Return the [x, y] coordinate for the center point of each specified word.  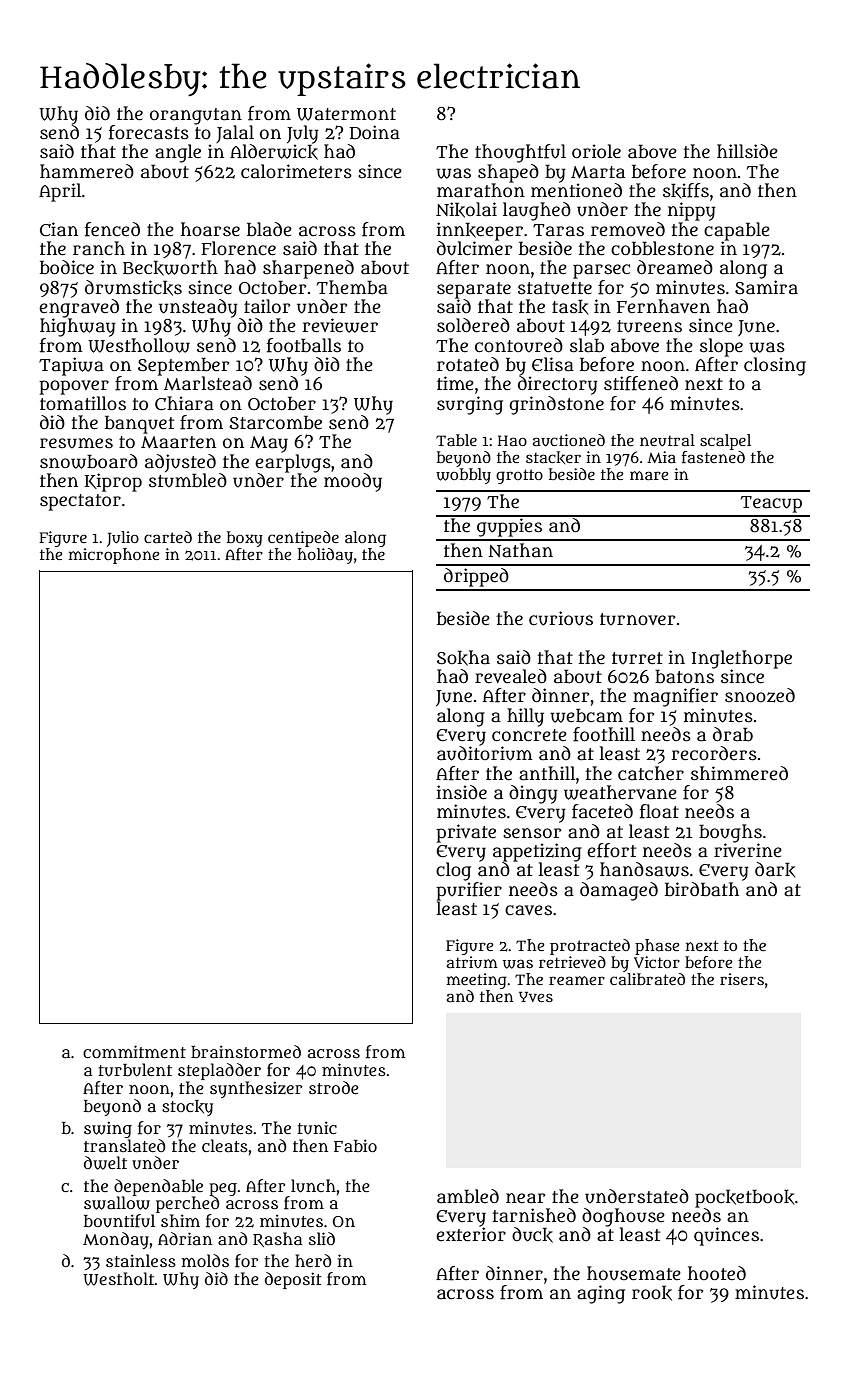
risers [742, 979]
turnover [637, 619]
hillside [747, 151]
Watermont [346, 114]
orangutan [196, 116]
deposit [293, 1280]
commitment [134, 1051]
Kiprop [113, 482]
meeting [477, 981]
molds [205, 1260]
